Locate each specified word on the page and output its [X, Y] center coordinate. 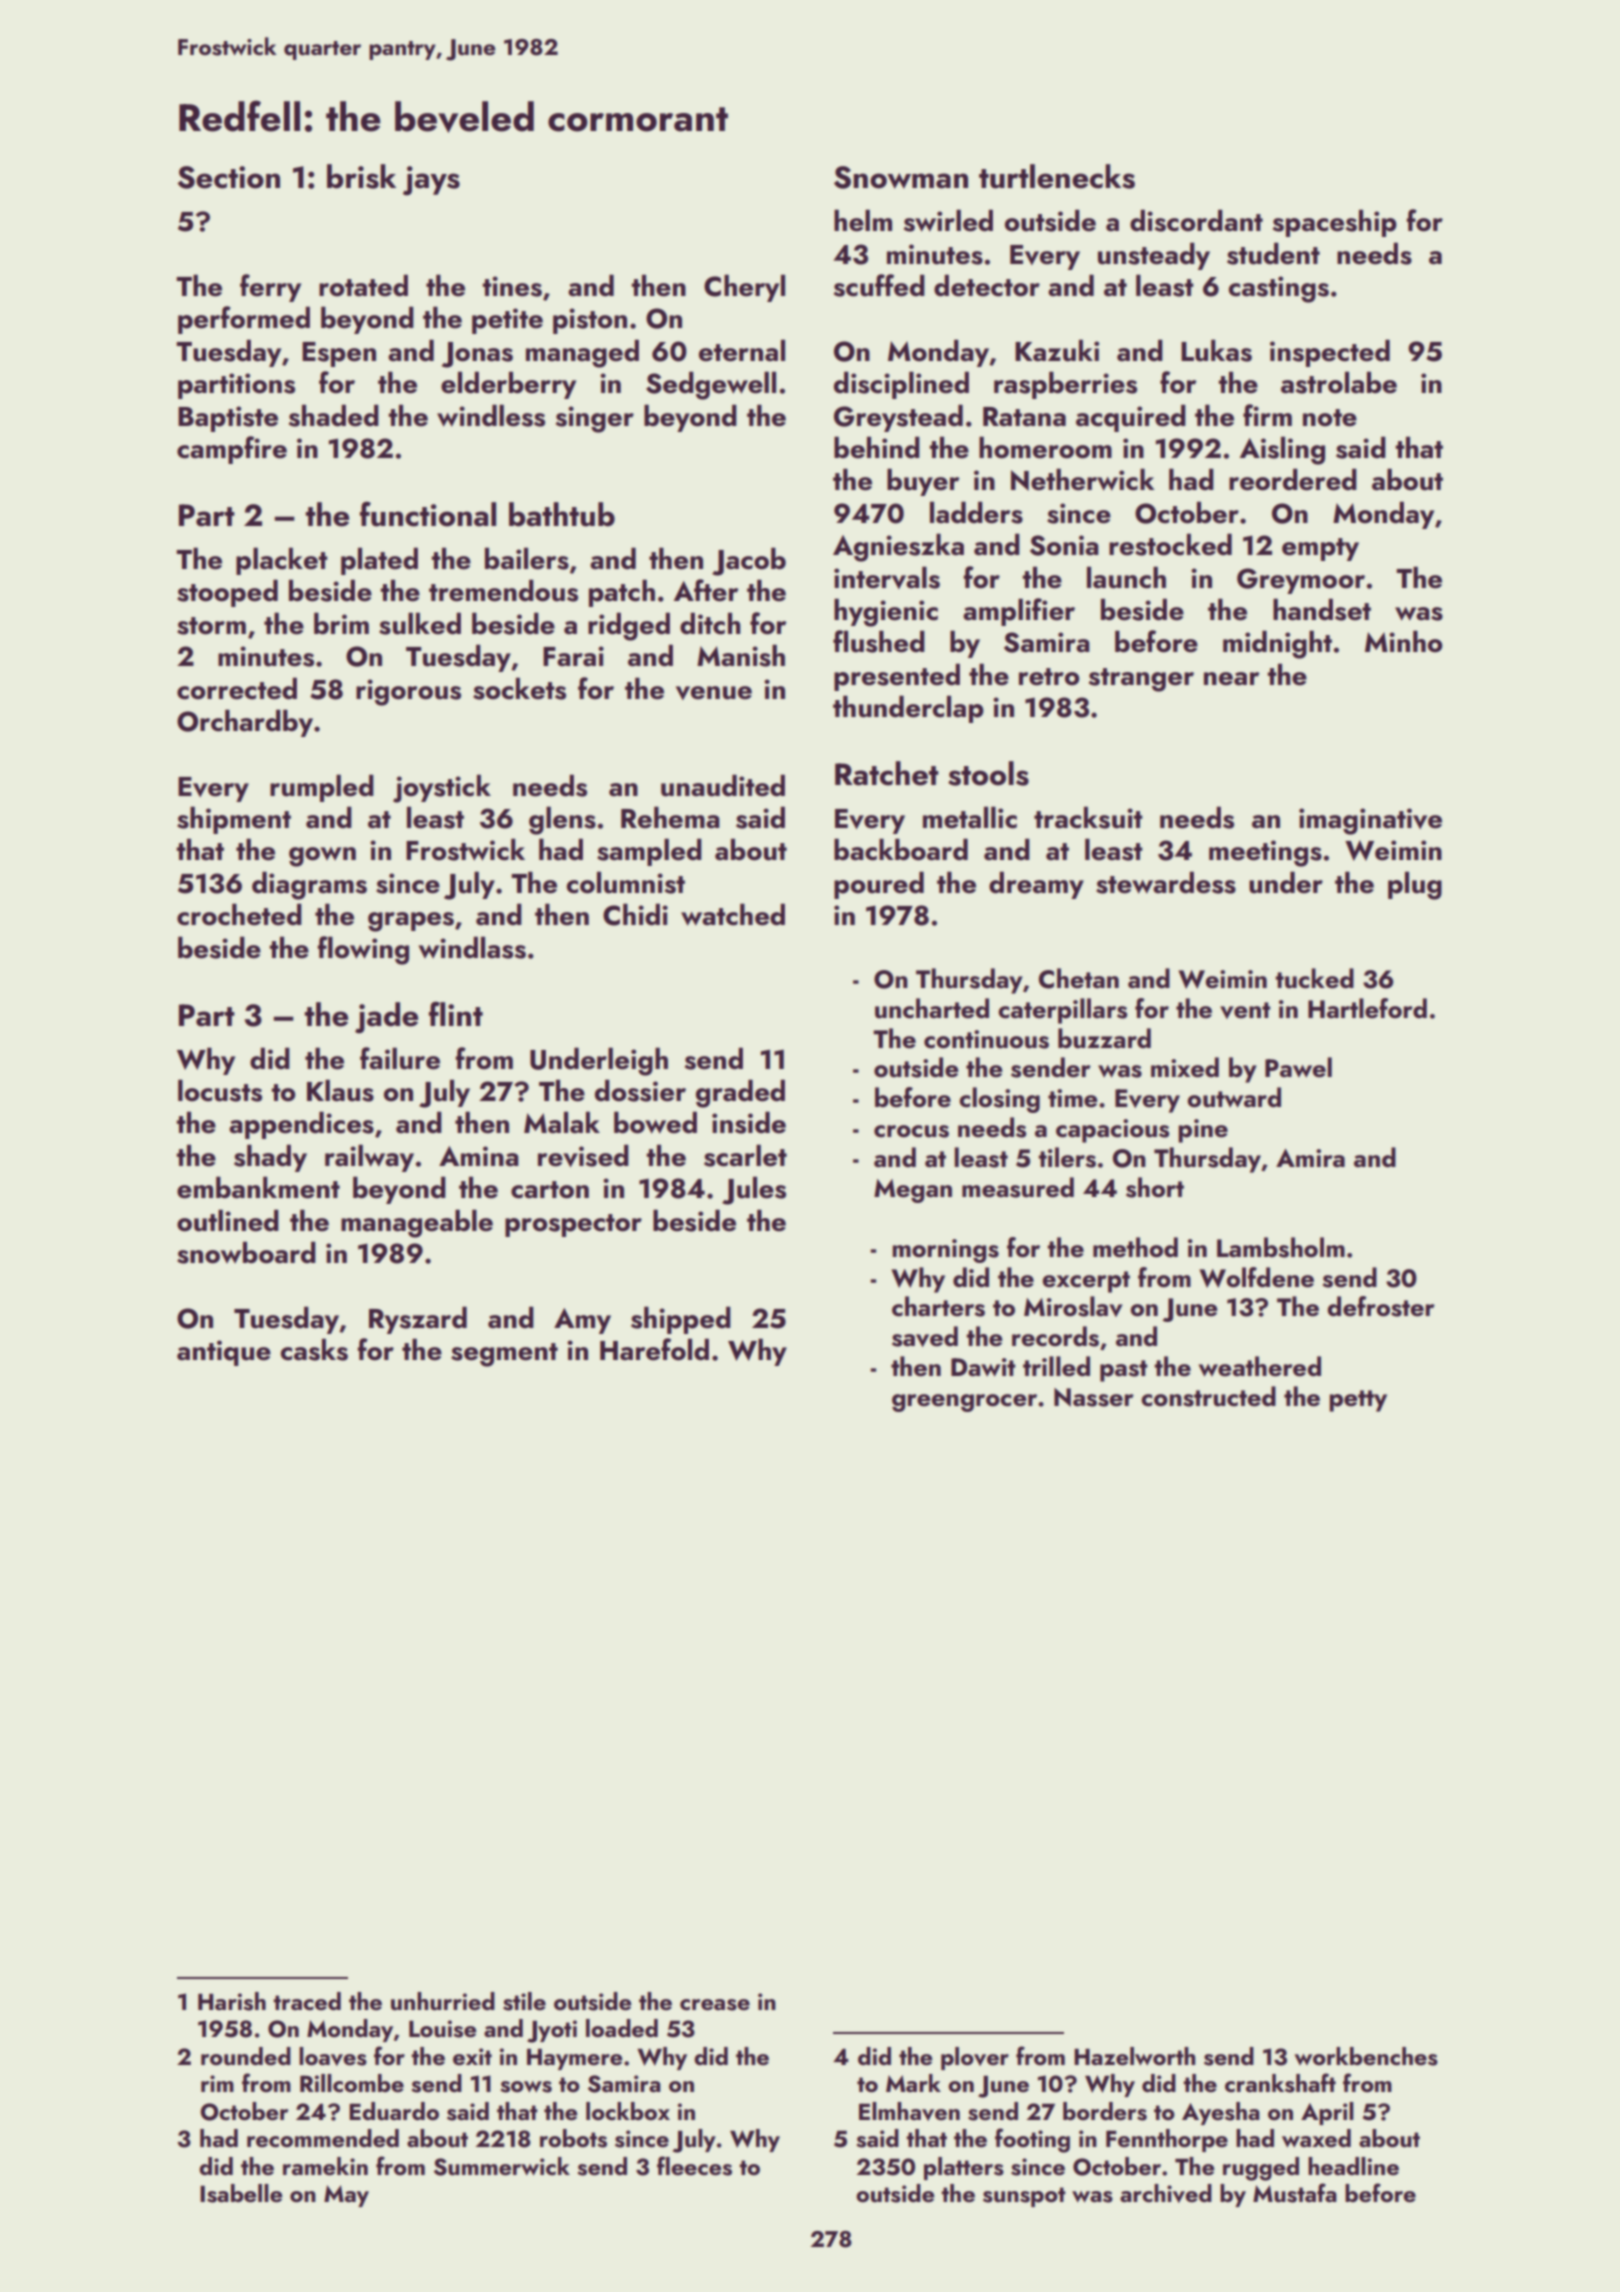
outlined [228, 1220]
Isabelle [241, 2193]
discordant [1196, 220]
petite [507, 321]
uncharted [932, 1008]
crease [715, 2005]
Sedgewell [711, 385]
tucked [1314, 978]
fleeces [694, 2166]
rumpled [322, 788]
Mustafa [1295, 2193]
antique [224, 1353]
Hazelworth [1134, 2056]
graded [740, 1093]
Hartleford [1367, 1008]
